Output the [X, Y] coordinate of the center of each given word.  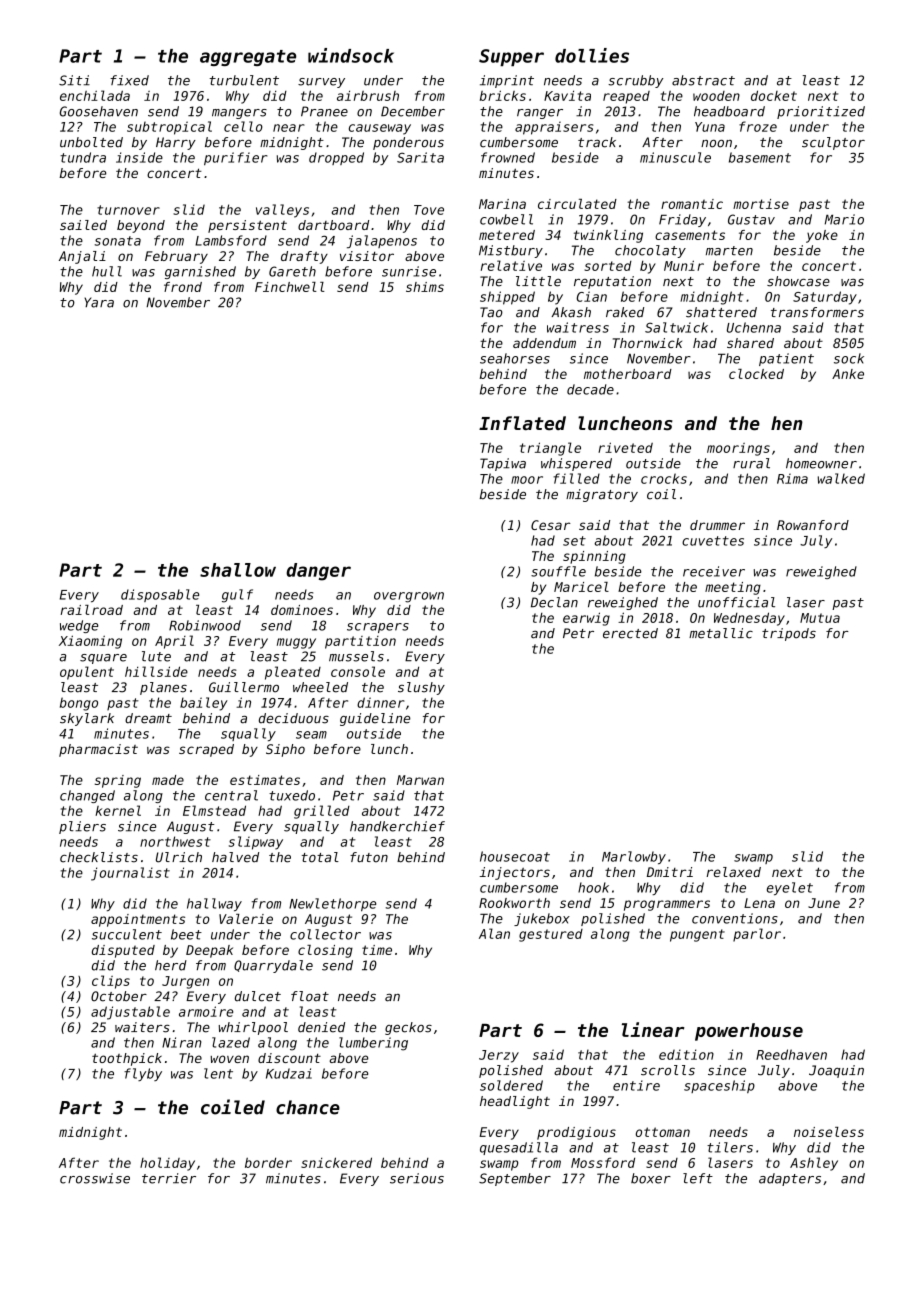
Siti [74, 80]
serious [417, 1178]
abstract [703, 80]
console [358, 671]
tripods [789, 634]
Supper [511, 57]
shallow [238, 570]
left [698, 1178]
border [268, 1162]
